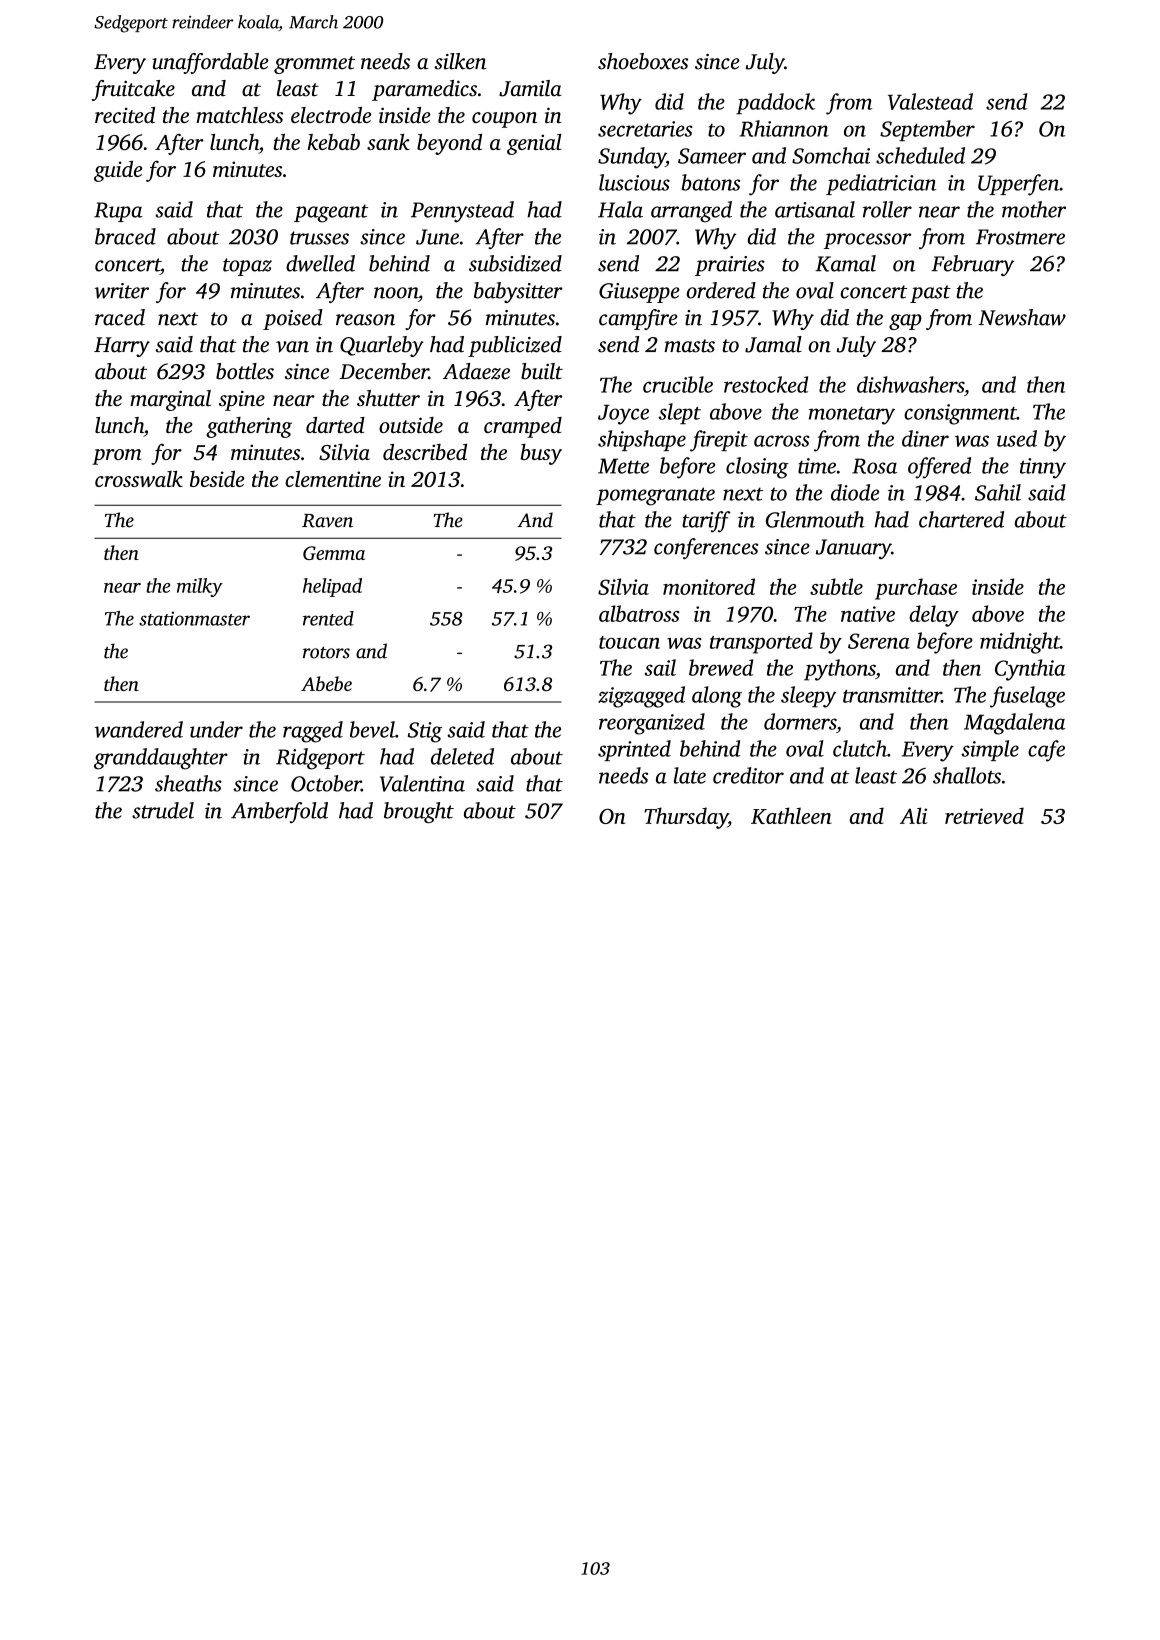 Image resolution: width=1160 pixels, height=1640 pixels. I want to click on grommet, so click(314, 65).
